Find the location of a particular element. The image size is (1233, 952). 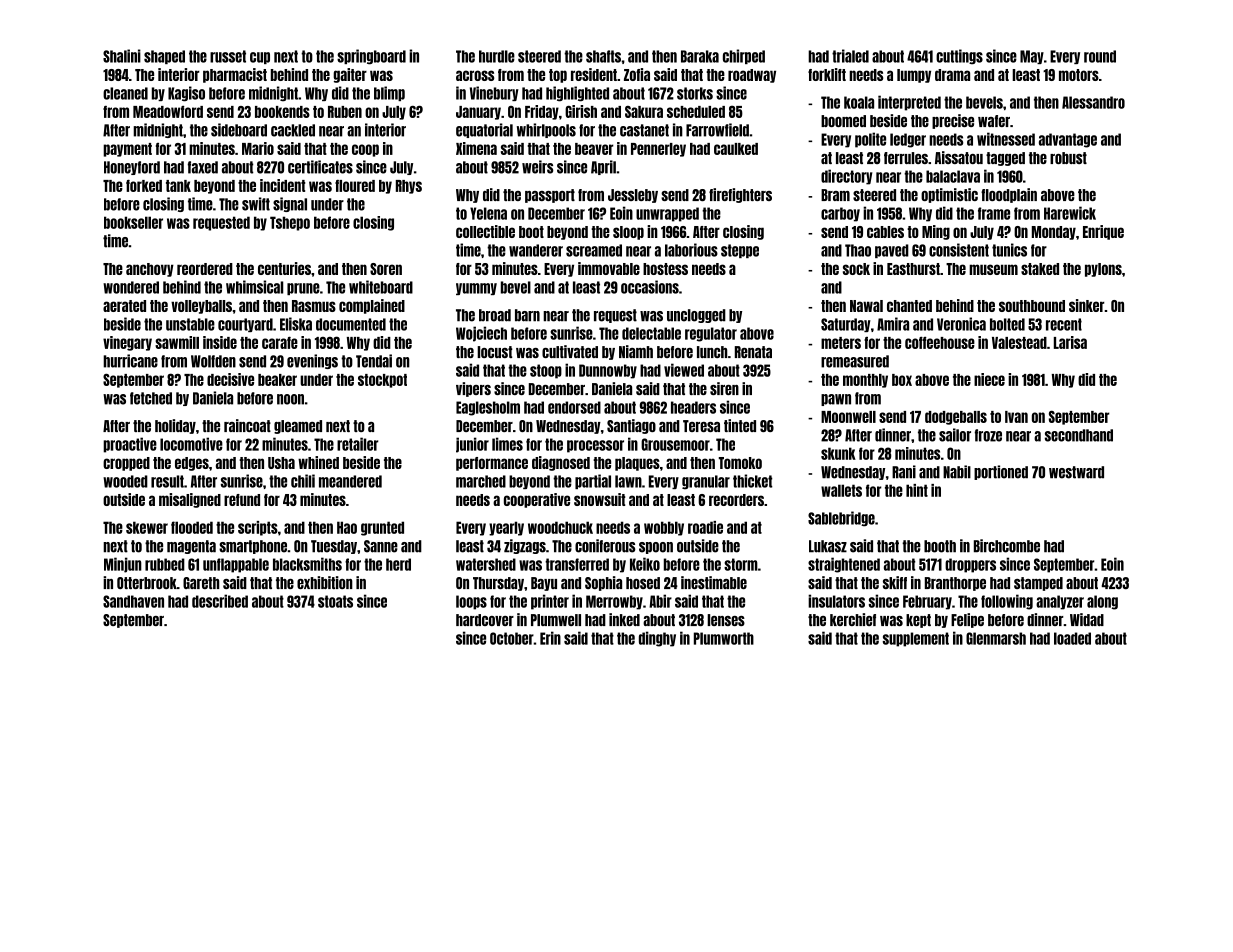

blimp is located at coordinates (389, 93).
